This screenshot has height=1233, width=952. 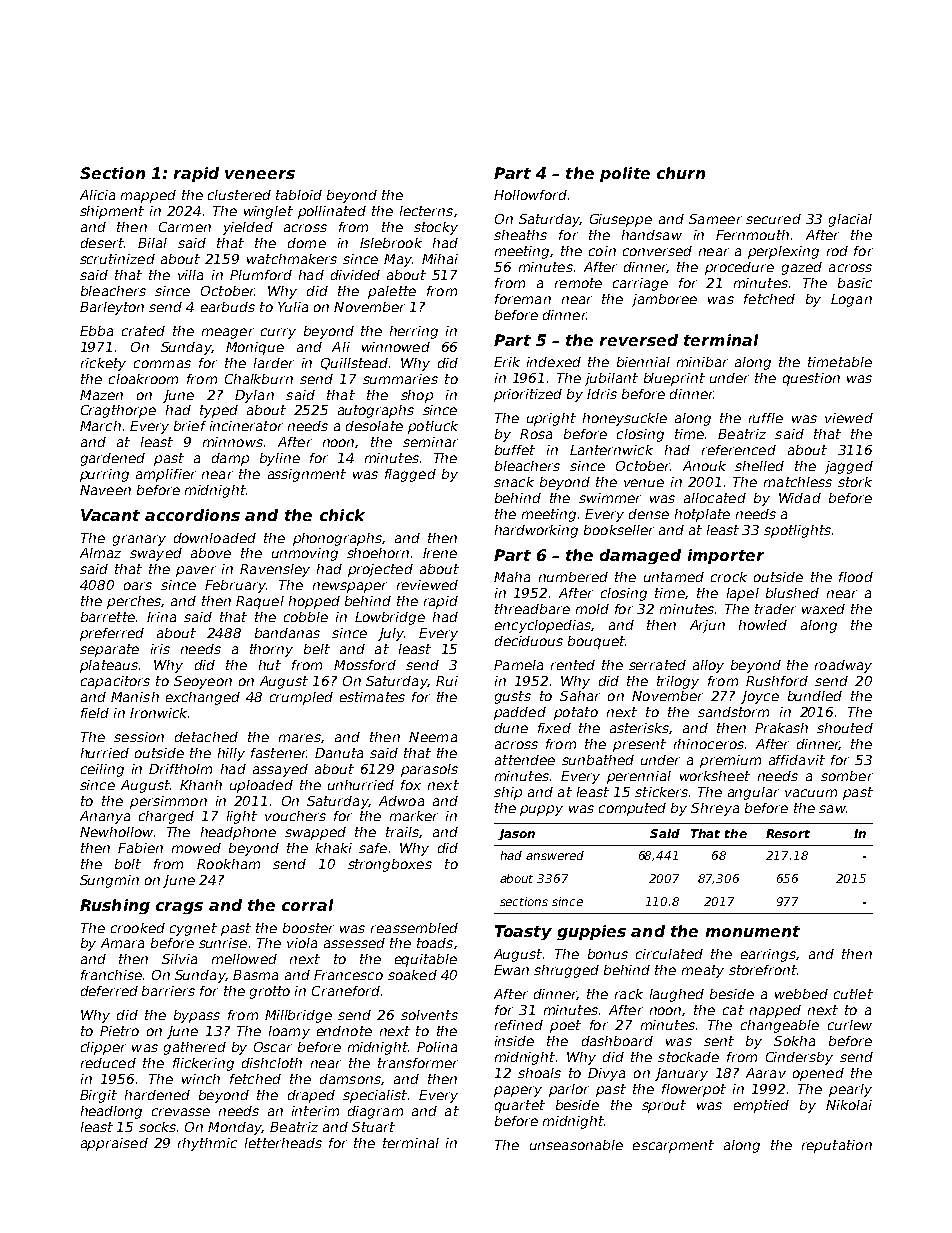 I want to click on rhinoceros, so click(x=709, y=744).
